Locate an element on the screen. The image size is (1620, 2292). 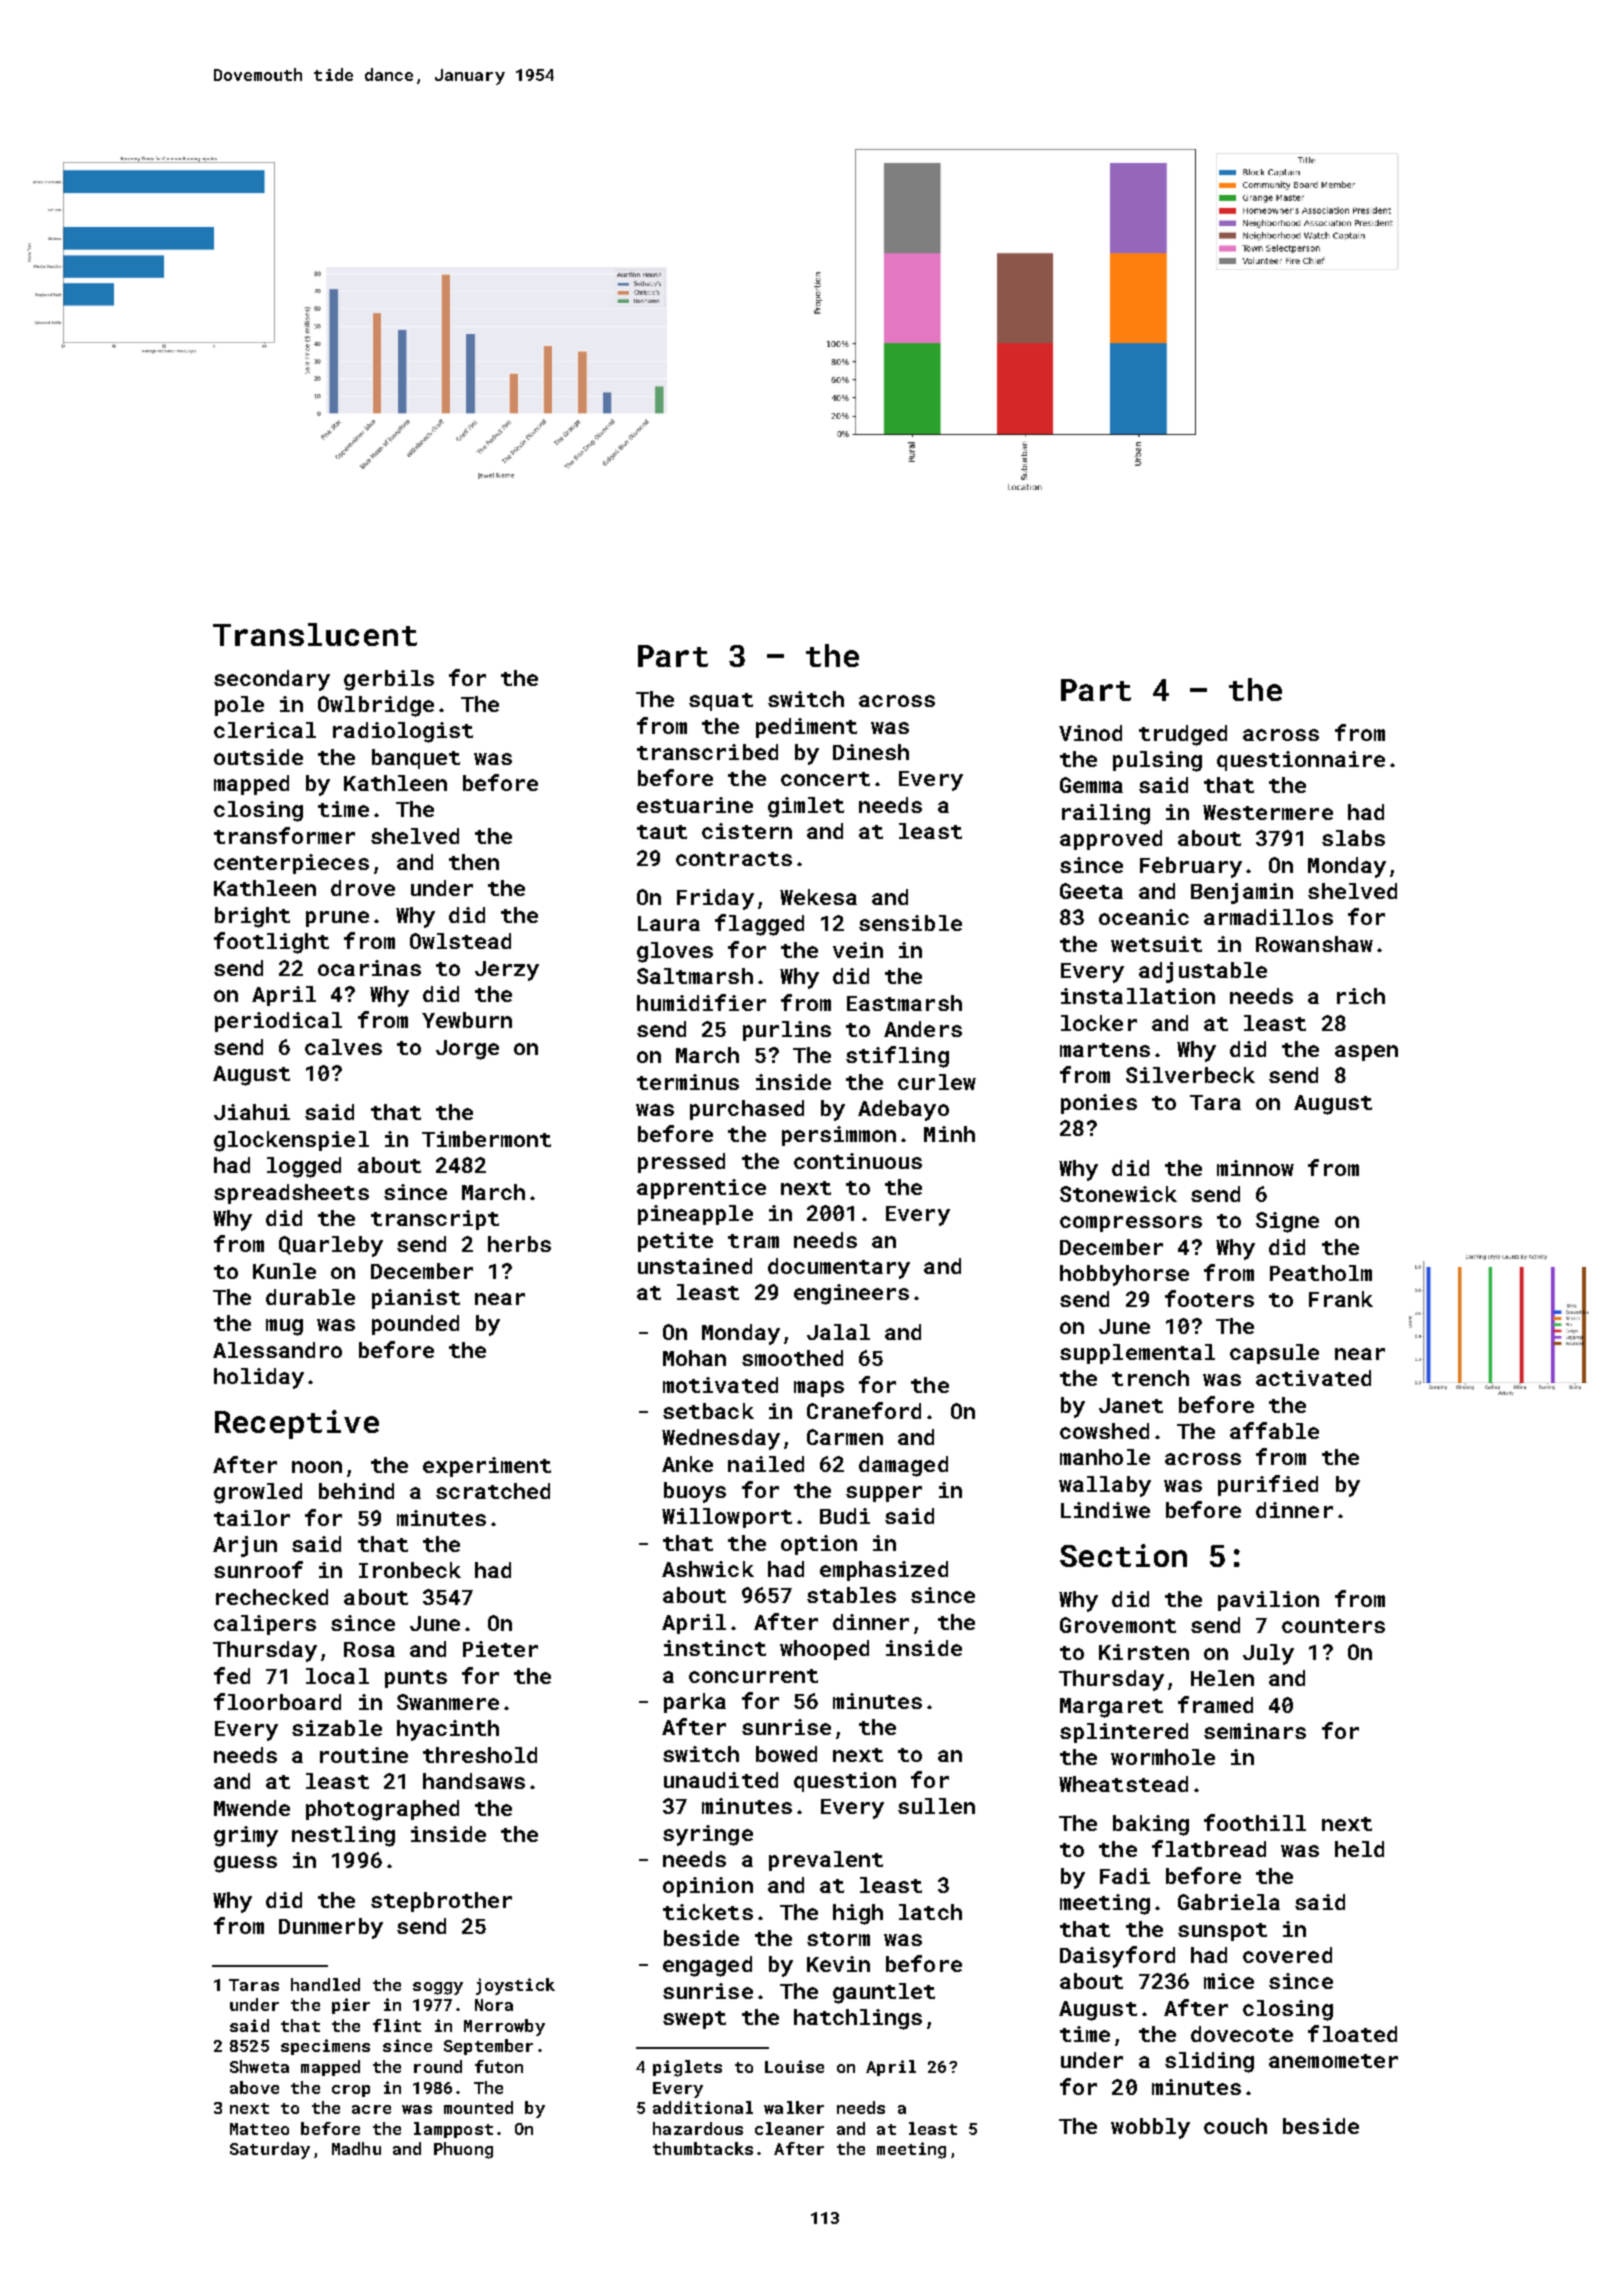
pavilion is located at coordinates (1268, 1601).
